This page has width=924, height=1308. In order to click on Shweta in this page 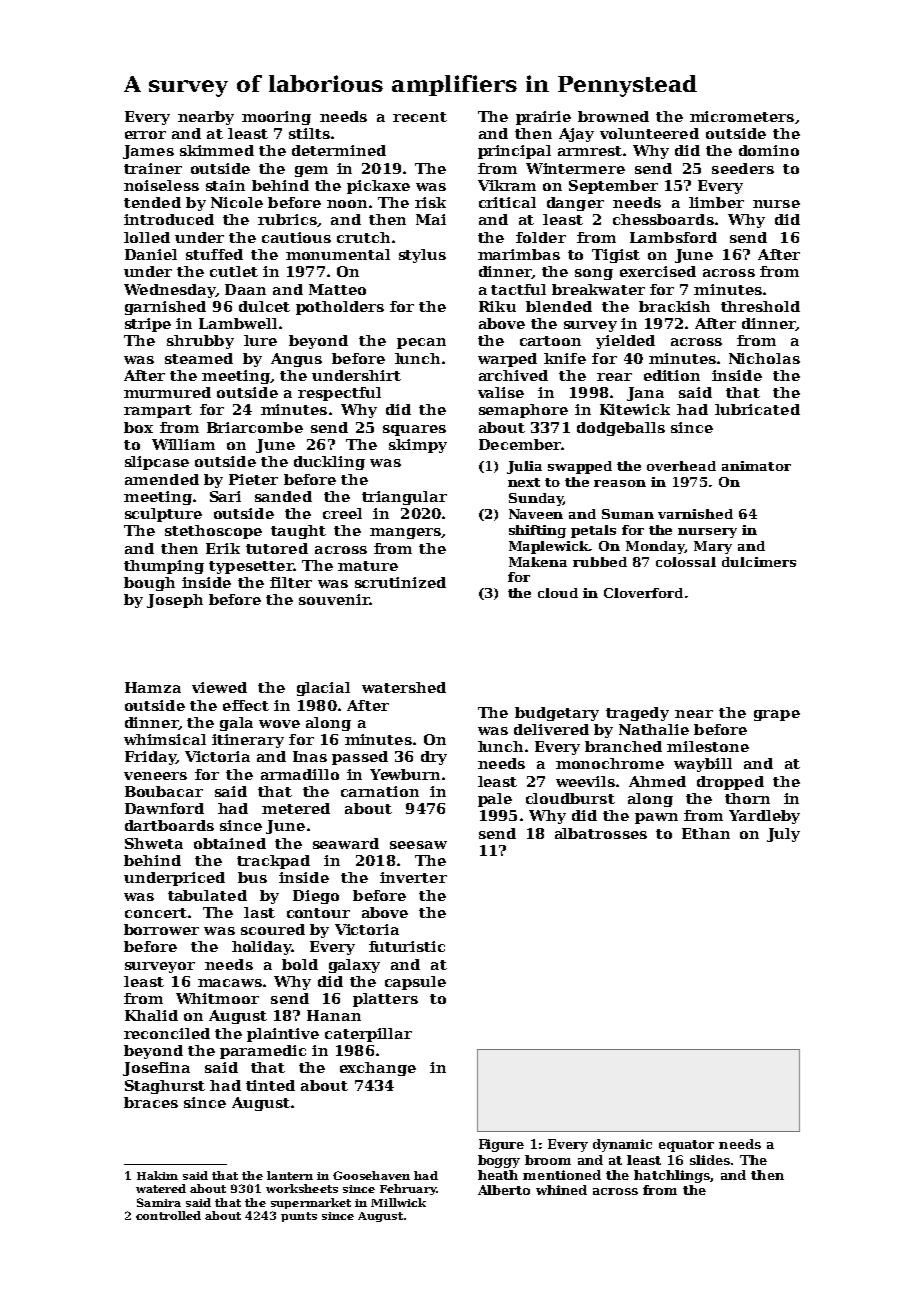, I will do `click(154, 843)`.
